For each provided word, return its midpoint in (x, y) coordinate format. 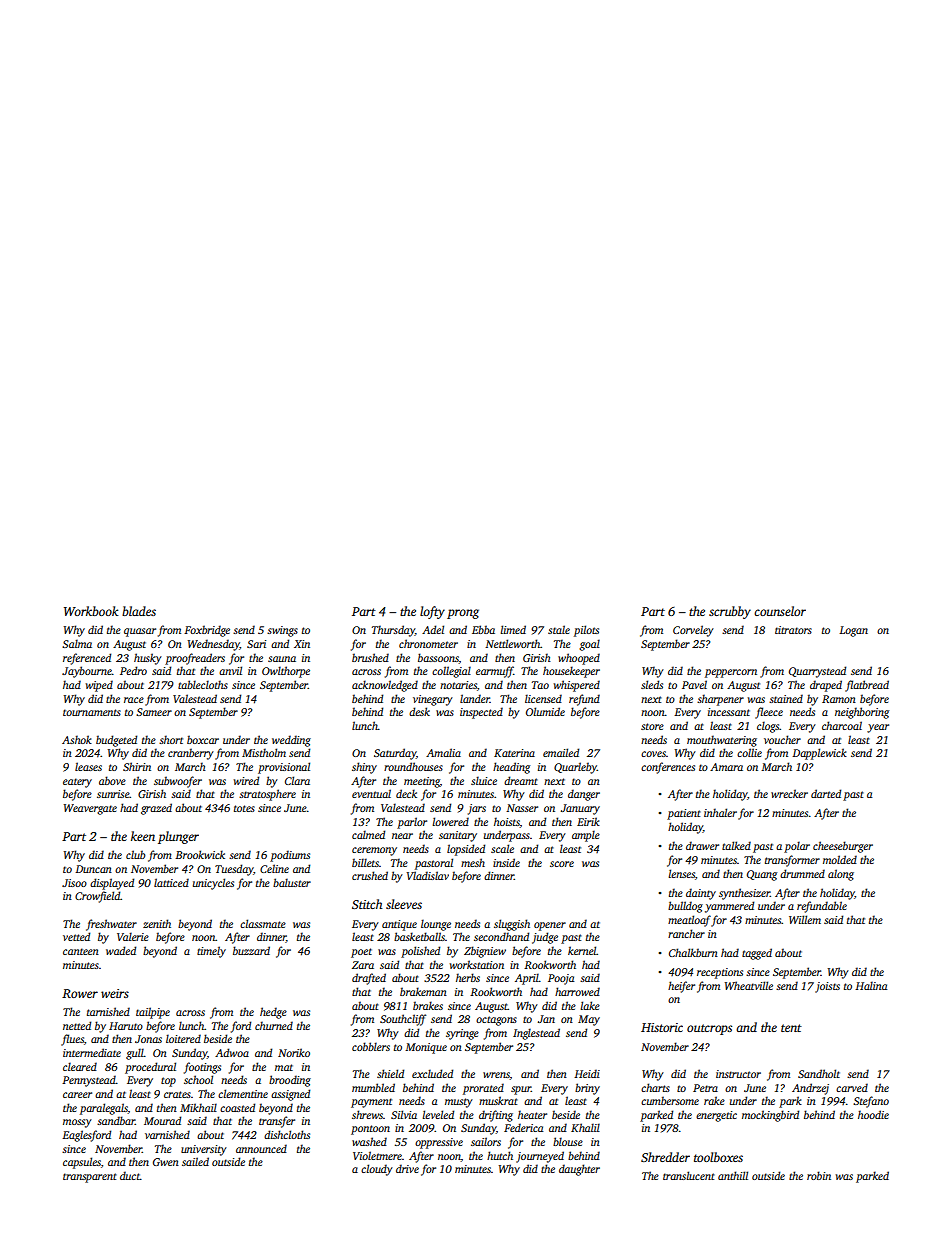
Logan (853, 631)
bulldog (685, 907)
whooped (579, 659)
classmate (263, 923)
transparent (90, 1178)
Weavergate (90, 809)
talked (736, 845)
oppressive (439, 1143)
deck (406, 793)
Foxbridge (207, 631)
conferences (668, 768)
